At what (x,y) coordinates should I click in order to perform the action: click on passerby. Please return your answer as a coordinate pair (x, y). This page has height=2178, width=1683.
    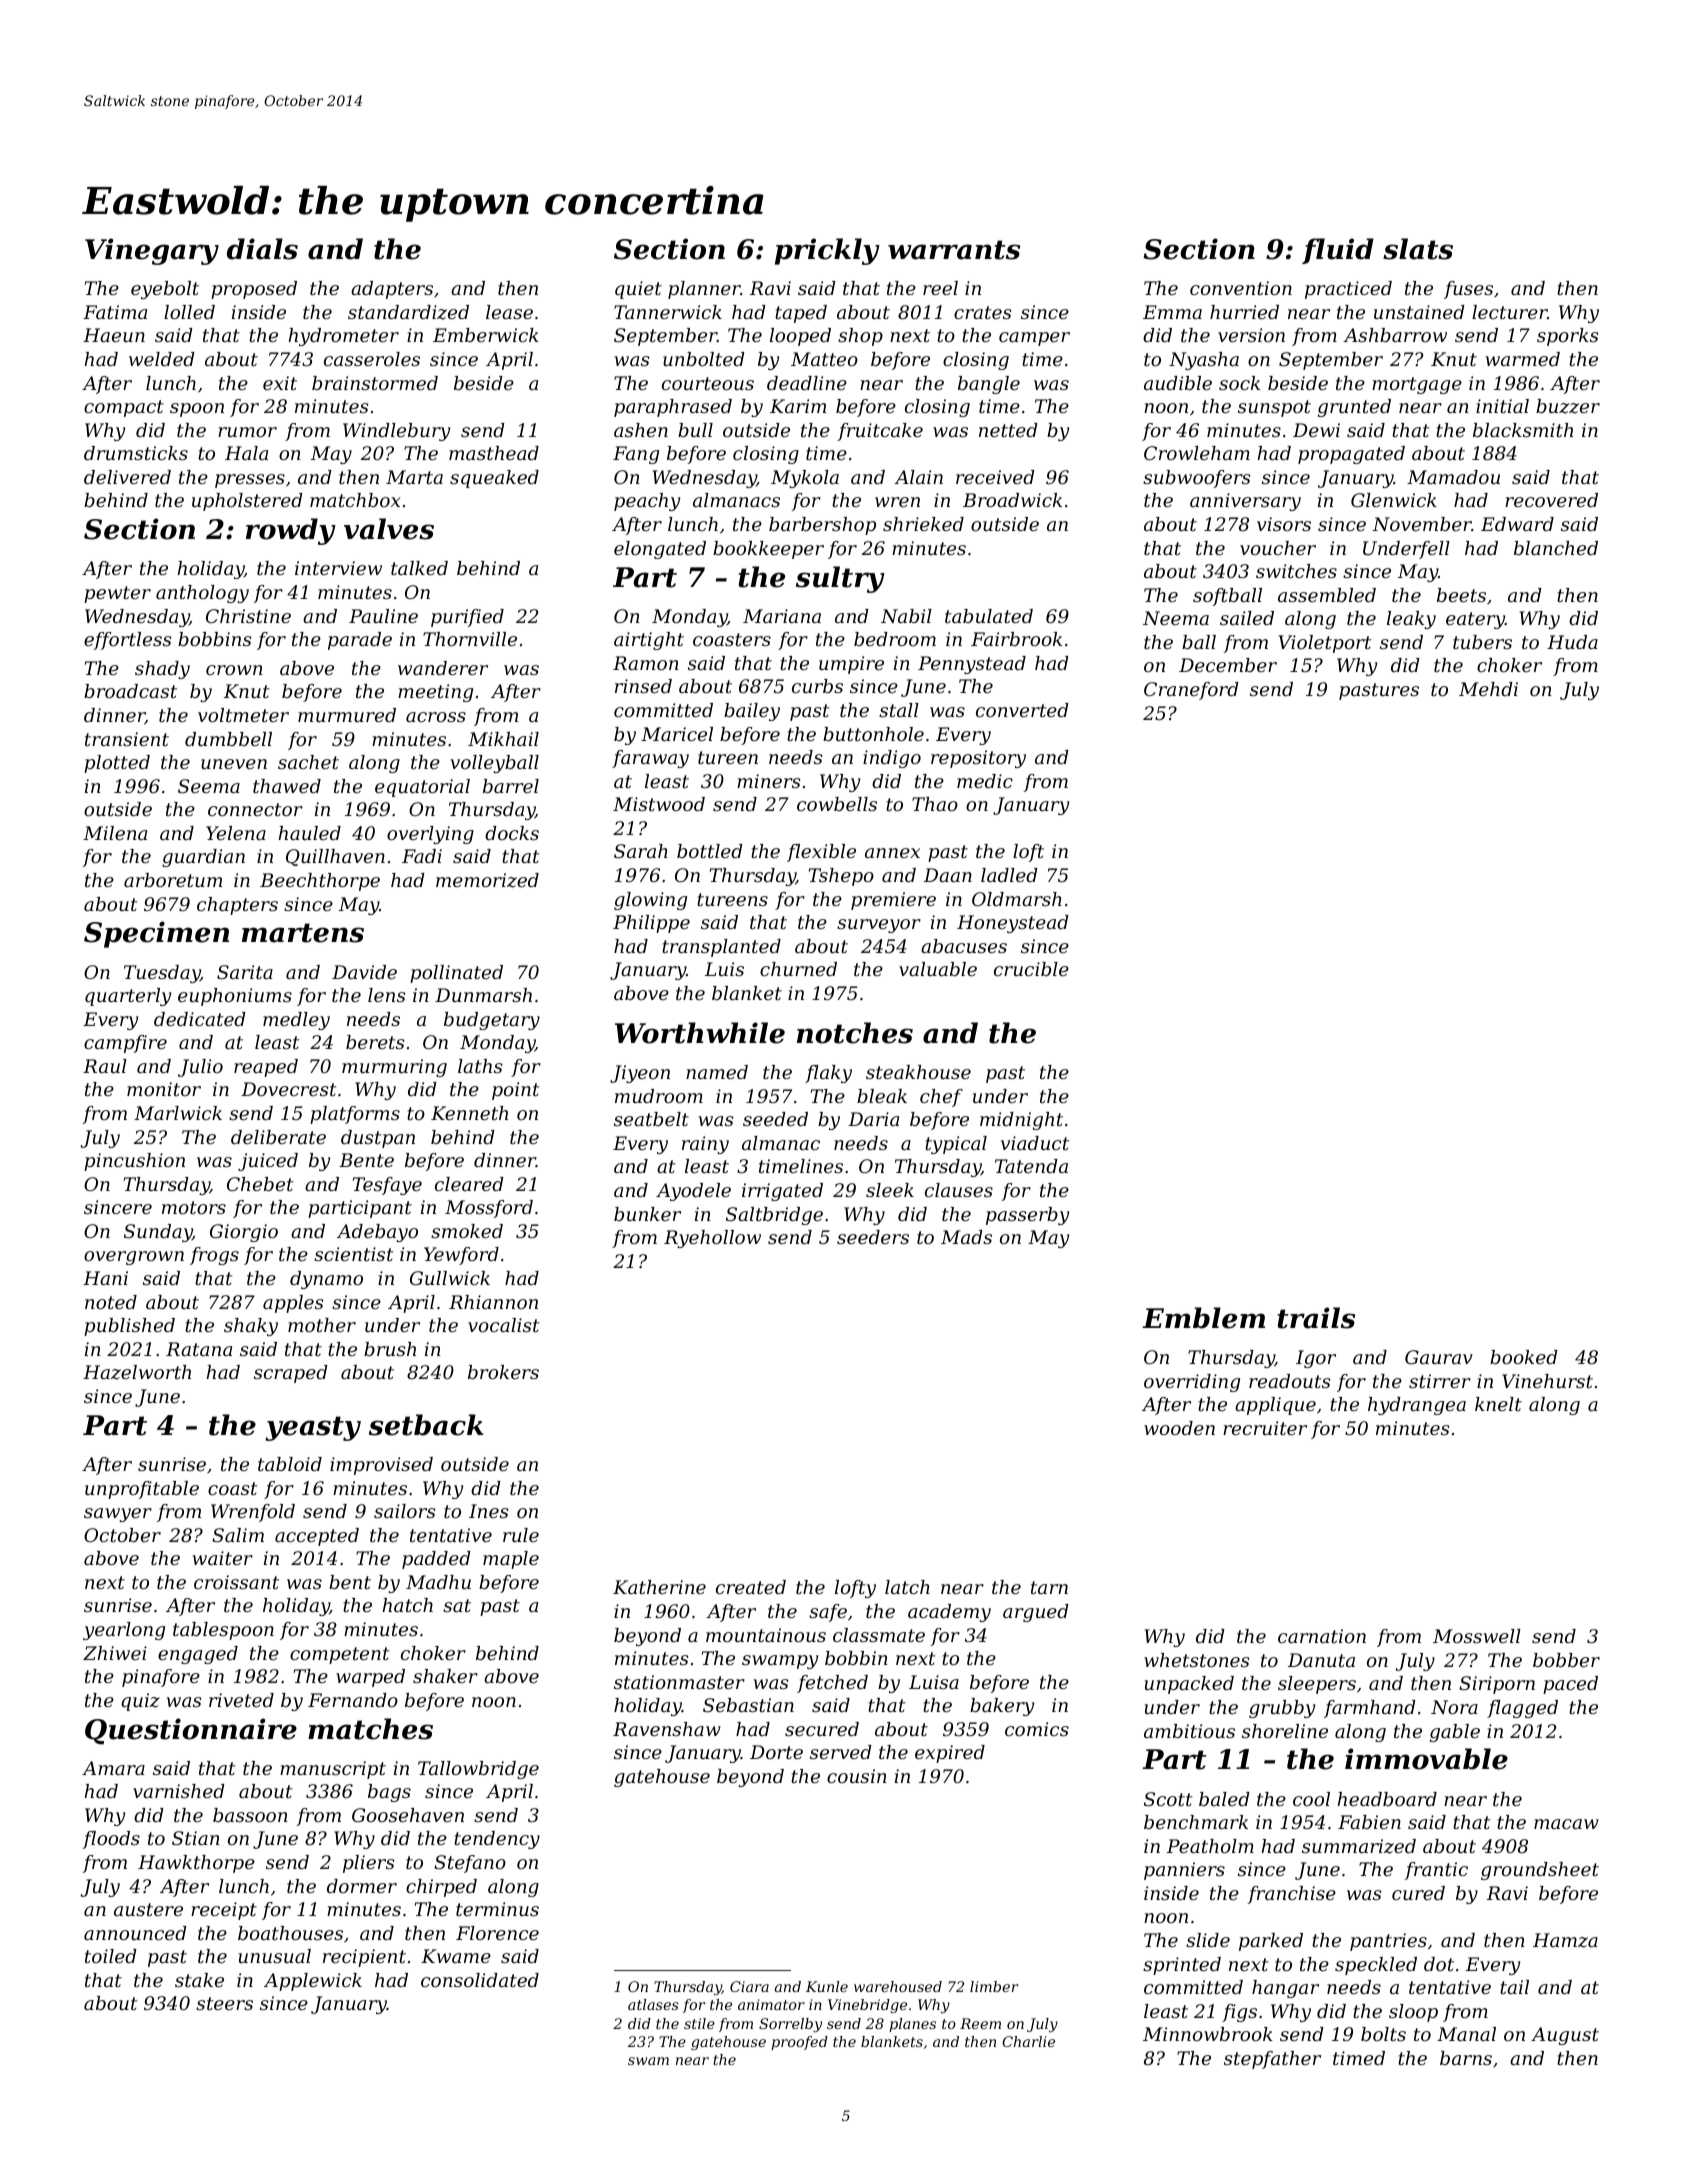
    Looking at the image, I should click on (1027, 1216).
